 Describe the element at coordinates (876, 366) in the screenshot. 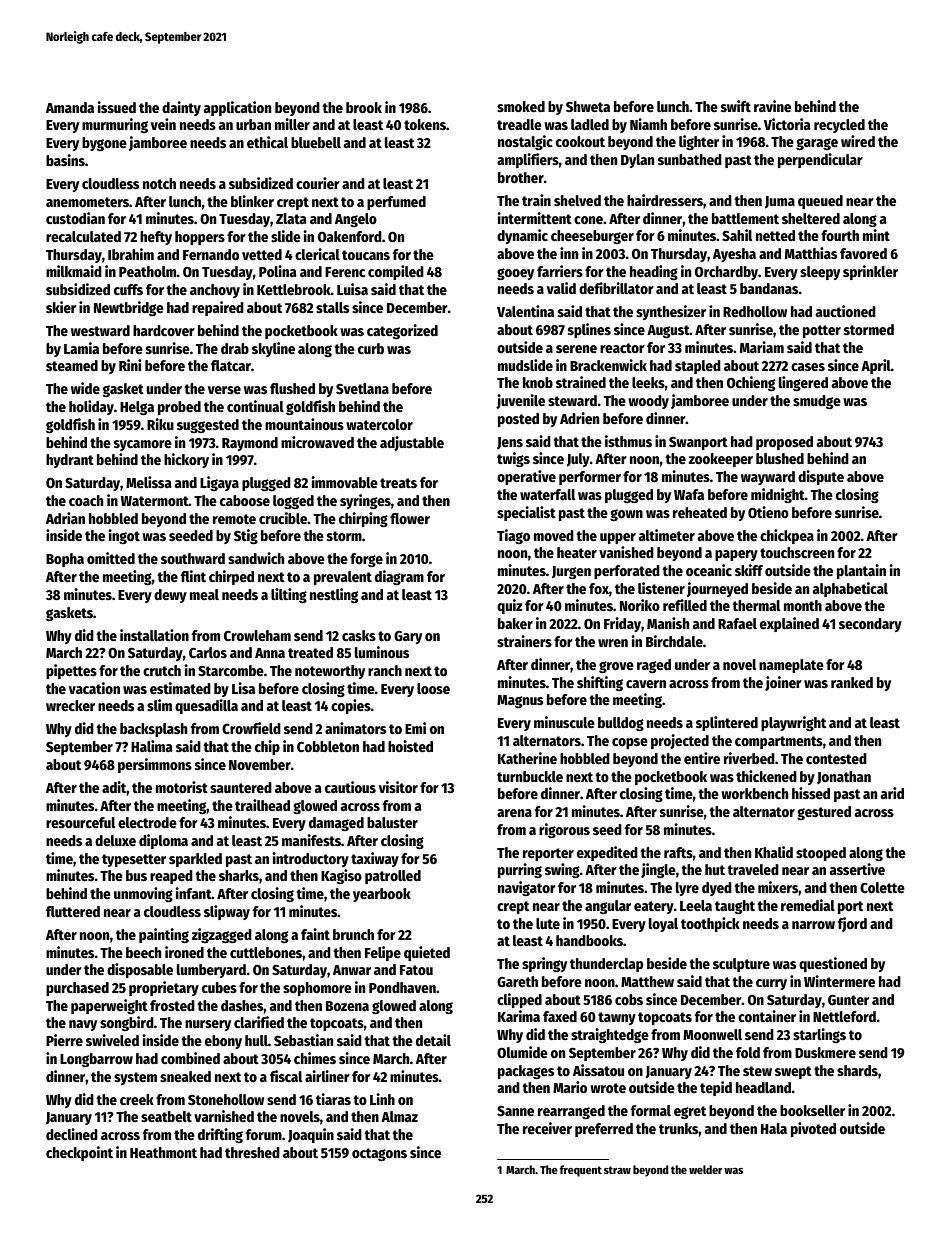

I see `April` at that location.
